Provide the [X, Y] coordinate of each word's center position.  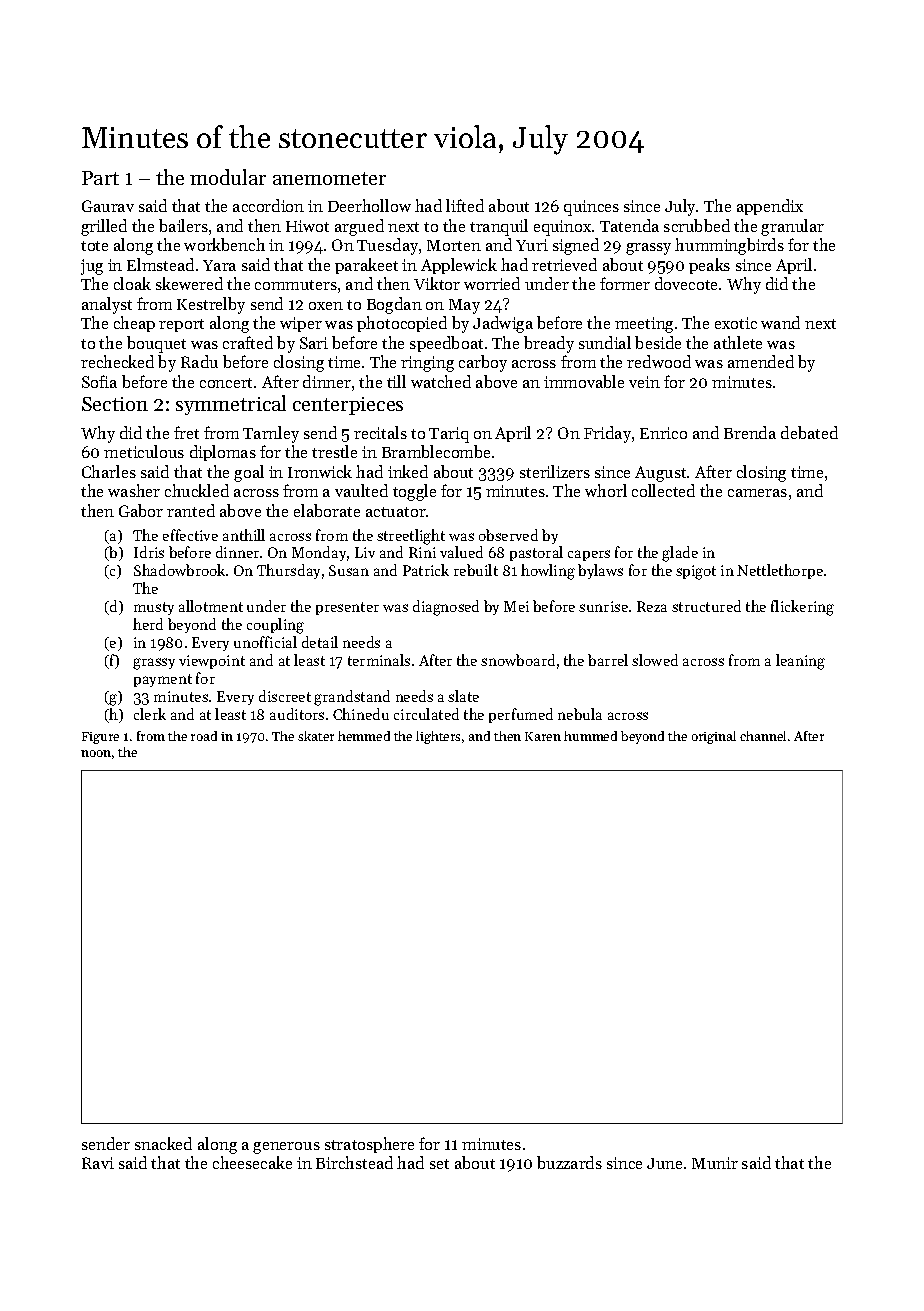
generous [286, 1148]
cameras [757, 493]
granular [792, 227]
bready [549, 344]
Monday [319, 553]
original [714, 737]
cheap [134, 324]
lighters [438, 737]
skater [316, 736]
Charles [109, 471]
